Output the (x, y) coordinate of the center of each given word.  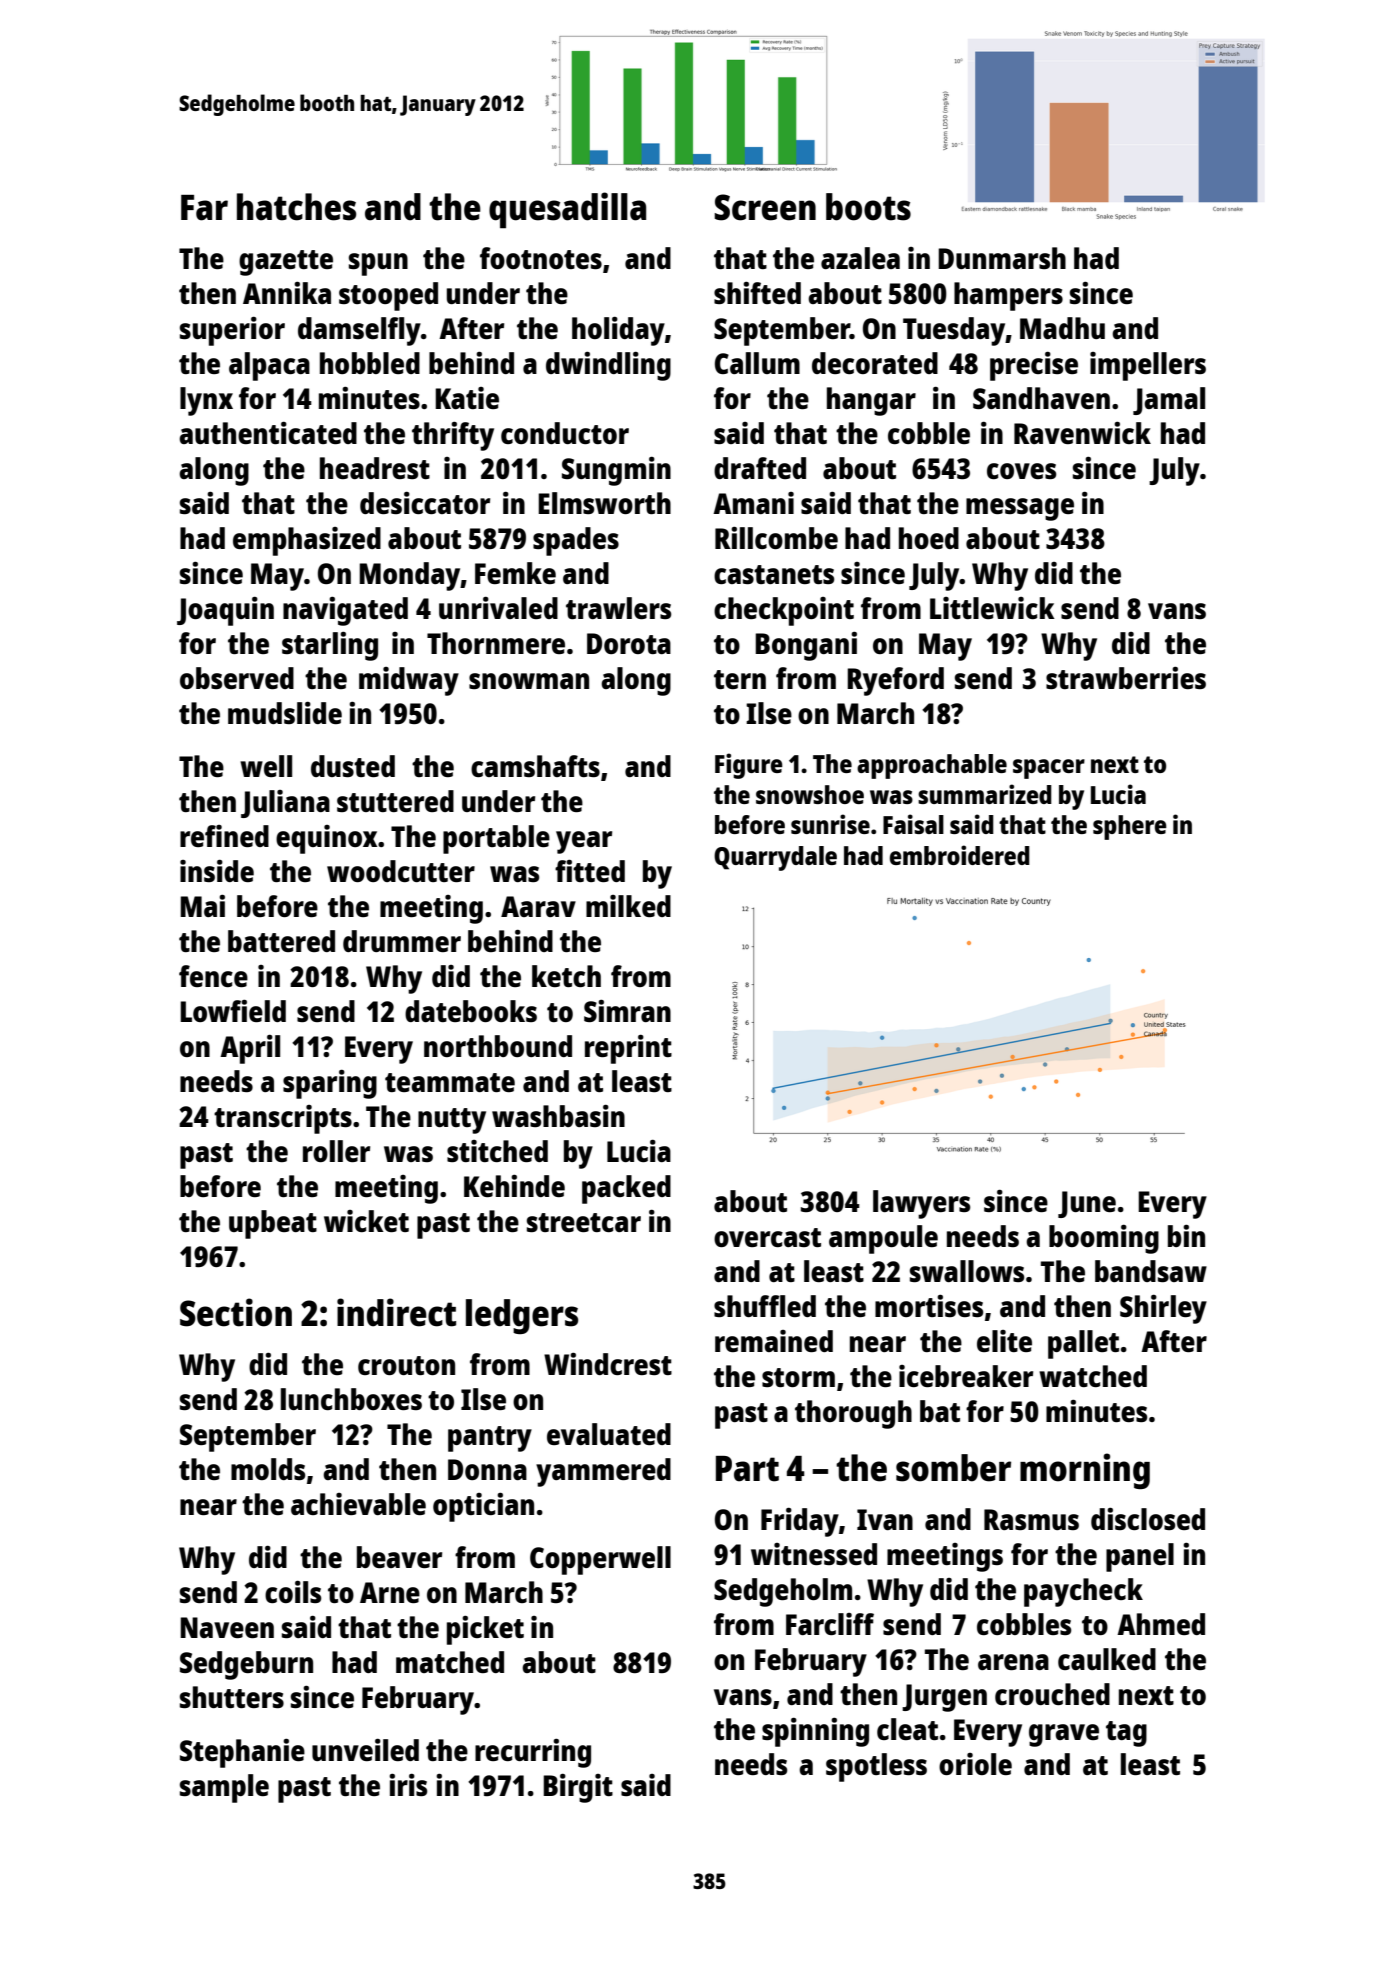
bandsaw (1151, 1271)
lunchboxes (351, 1399)
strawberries (1126, 678)
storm (798, 1377)
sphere (1130, 827)
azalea (860, 258)
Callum (757, 363)
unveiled (365, 1750)
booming (1104, 1239)
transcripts (283, 1119)
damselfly (359, 331)
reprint (628, 1049)
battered (281, 941)
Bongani (806, 646)
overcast (767, 1237)
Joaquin (225, 611)
